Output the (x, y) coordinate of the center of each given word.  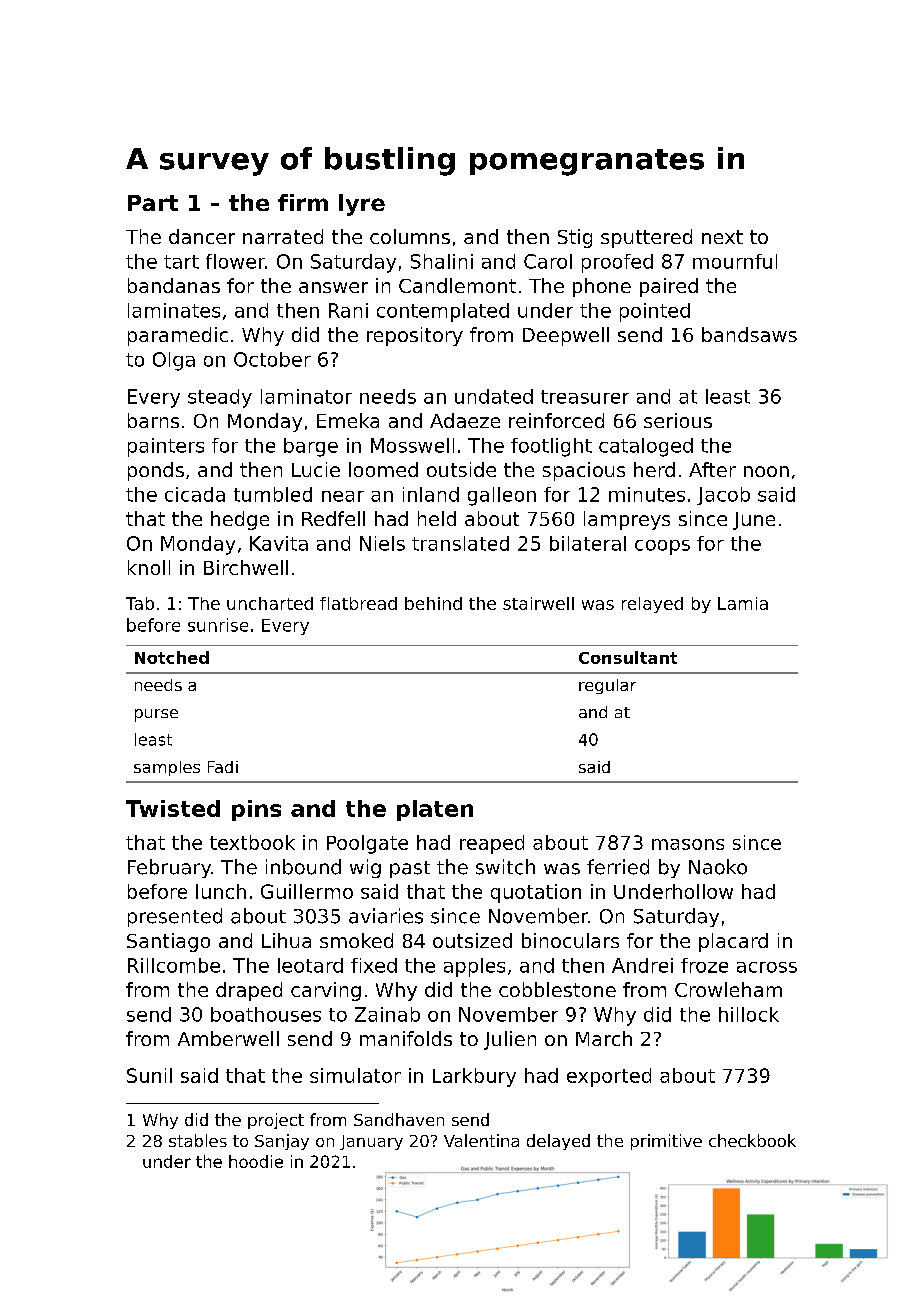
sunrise (218, 625)
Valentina (481, 1140)
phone (602, 287)
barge (311, 447)
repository (415, 336)
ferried (618, 867)
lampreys (627, 520)
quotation (536, 893)
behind (433, 603)
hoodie (256, 1161)
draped (249, 991)
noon (766, 471)
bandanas (174, 285)
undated (494, 396)
